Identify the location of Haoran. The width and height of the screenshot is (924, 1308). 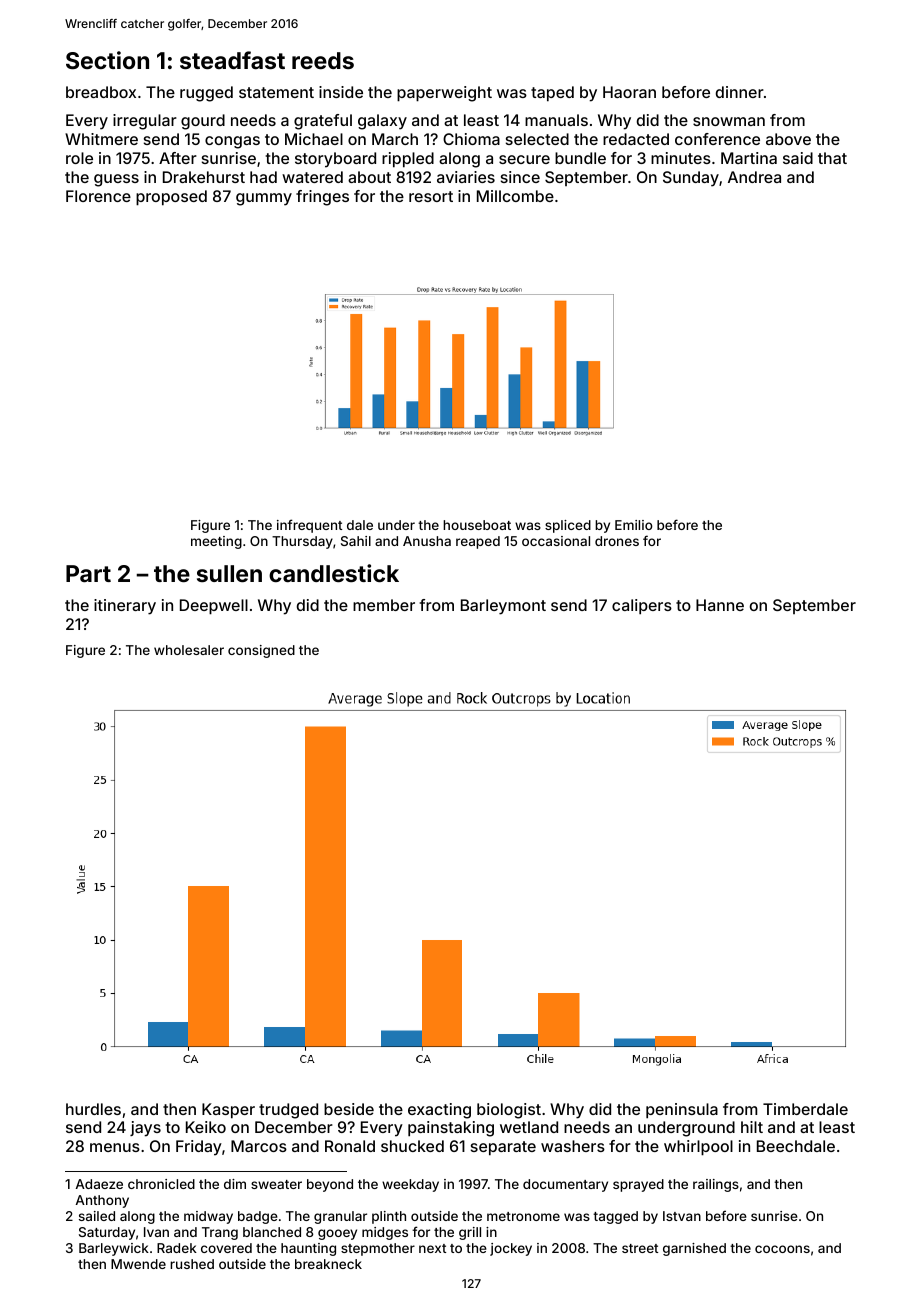
(629, 92).
